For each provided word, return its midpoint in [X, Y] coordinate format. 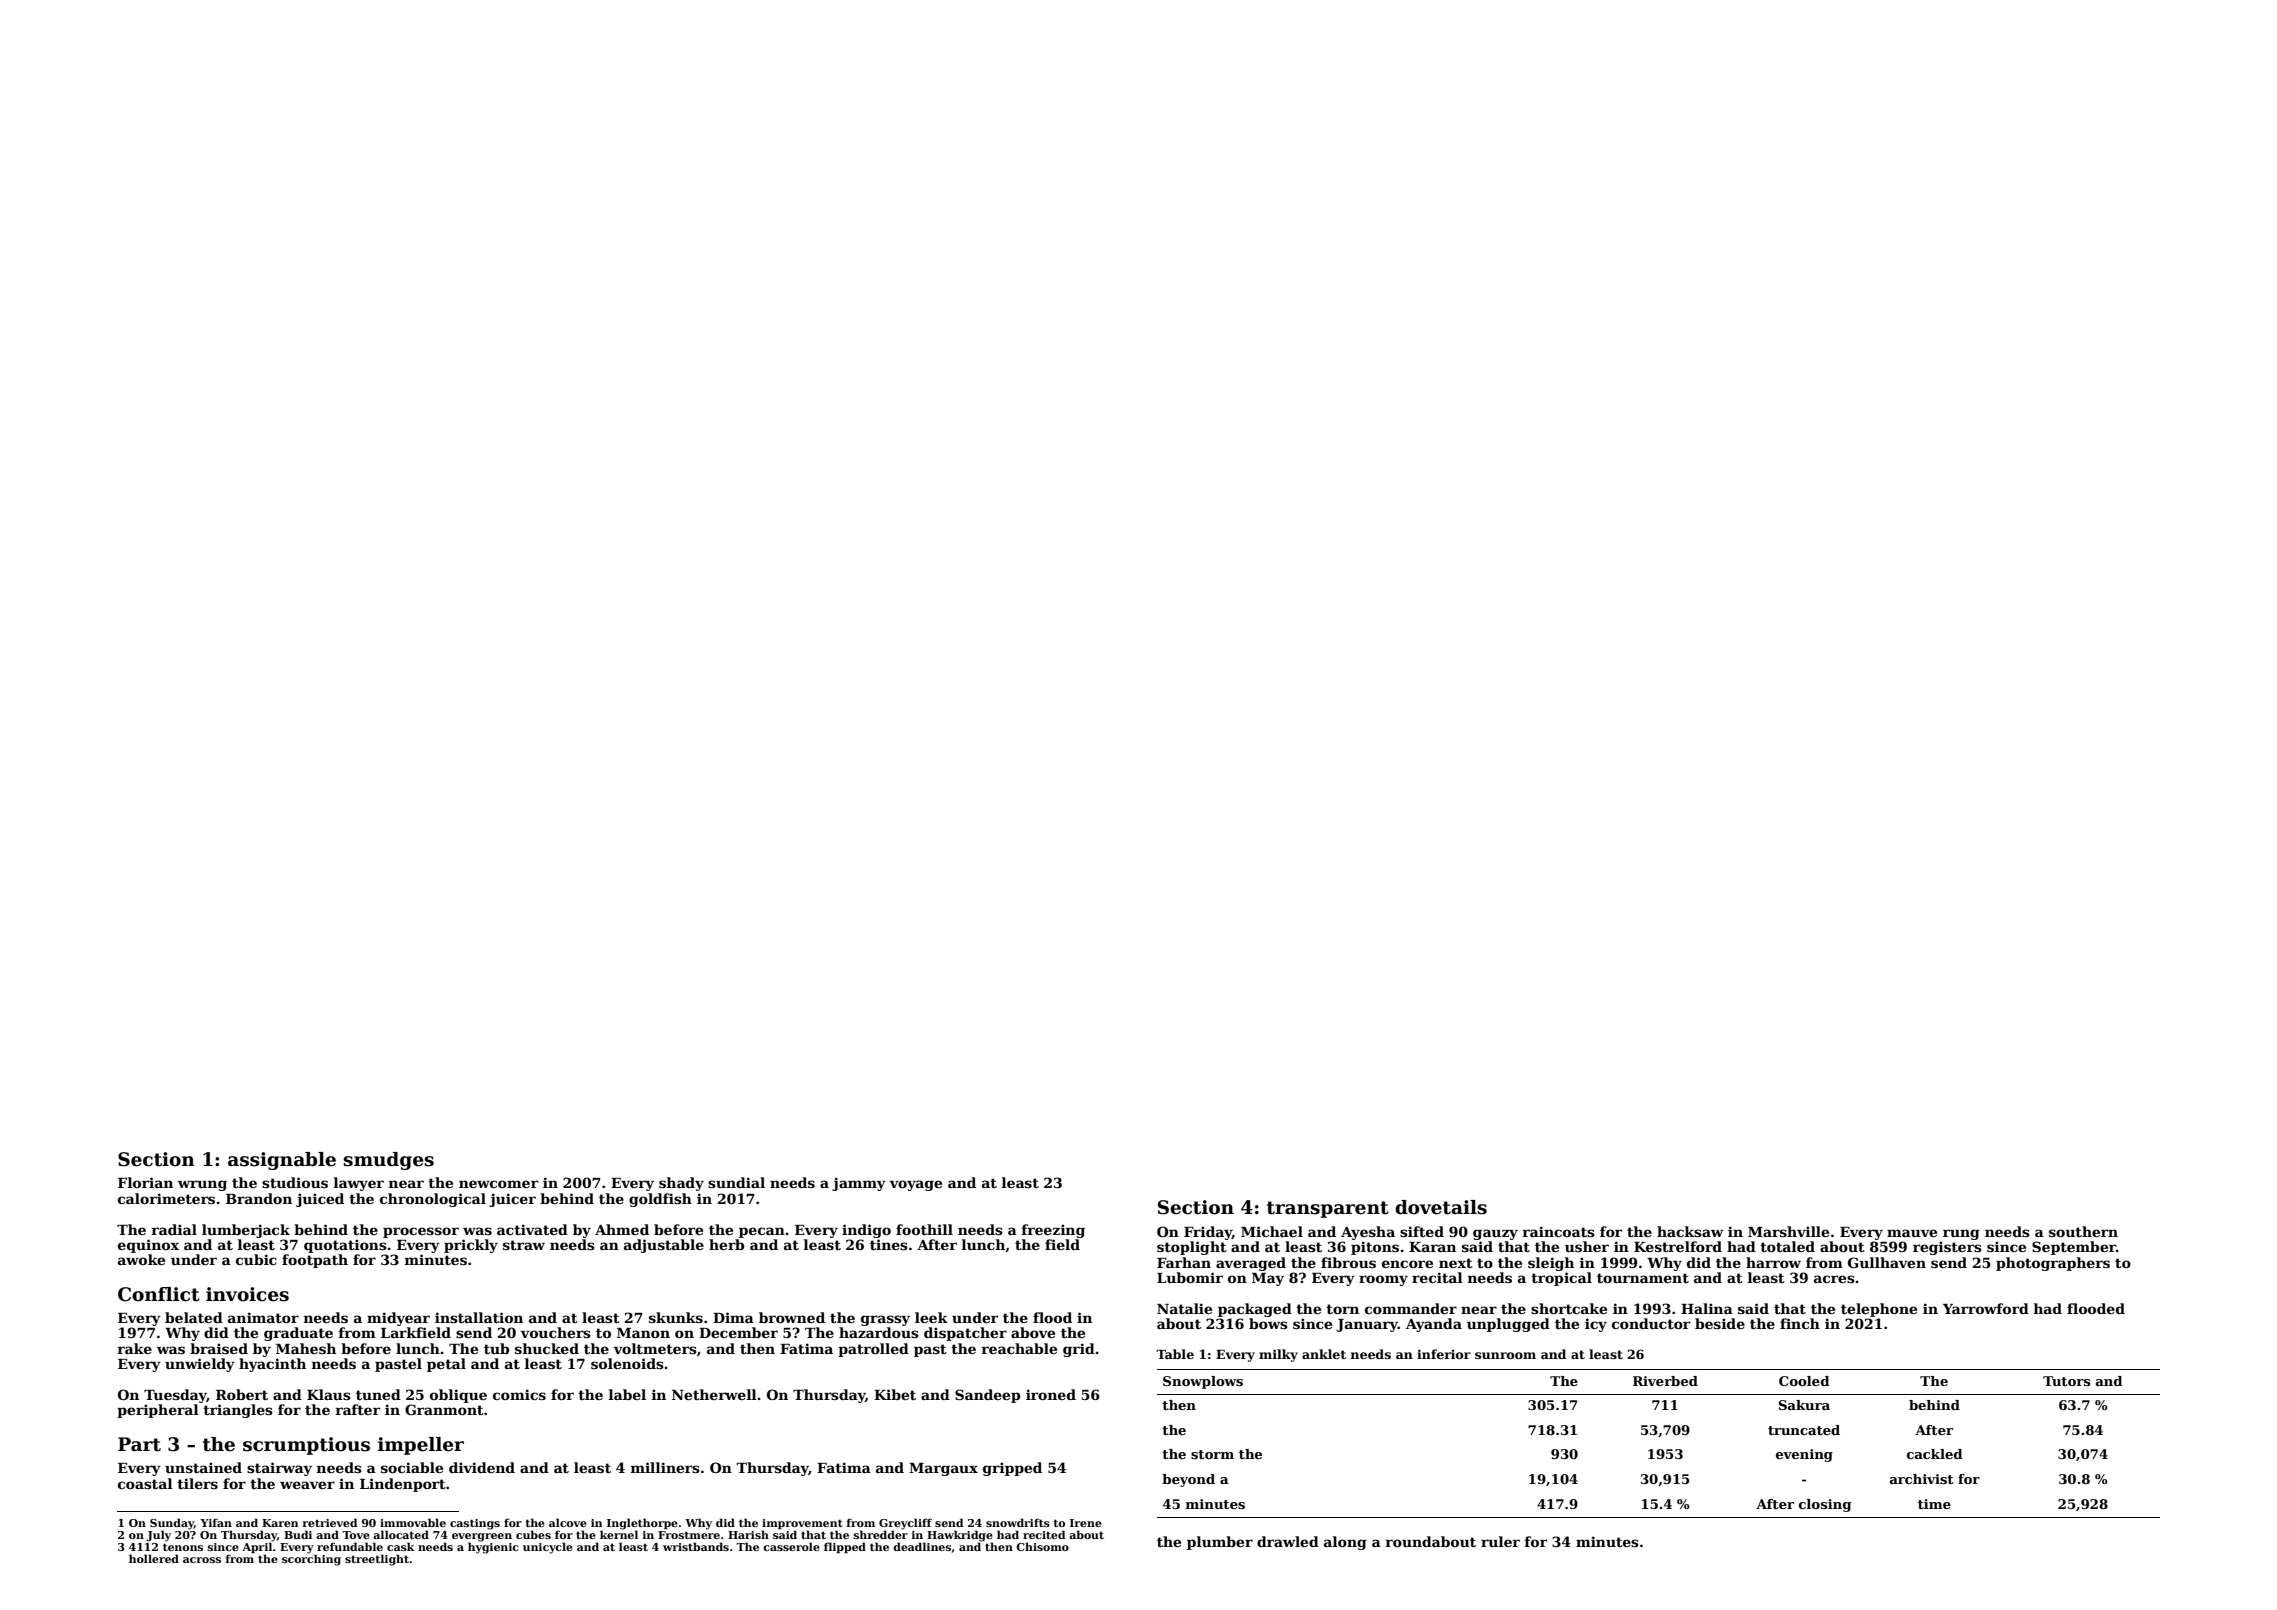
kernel [619, 1534]
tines [889, 1244]
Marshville [1788, 1231]
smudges [388, 1161]
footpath [315, 1261]
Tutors [2066, 1381]
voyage [916, 1185]
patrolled [873, 1350]
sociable [412, 1467]
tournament [1643, 1278]
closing [1825, 1505]
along [1345, 1543]
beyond [1188, 1480]
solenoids [627, 1363]
